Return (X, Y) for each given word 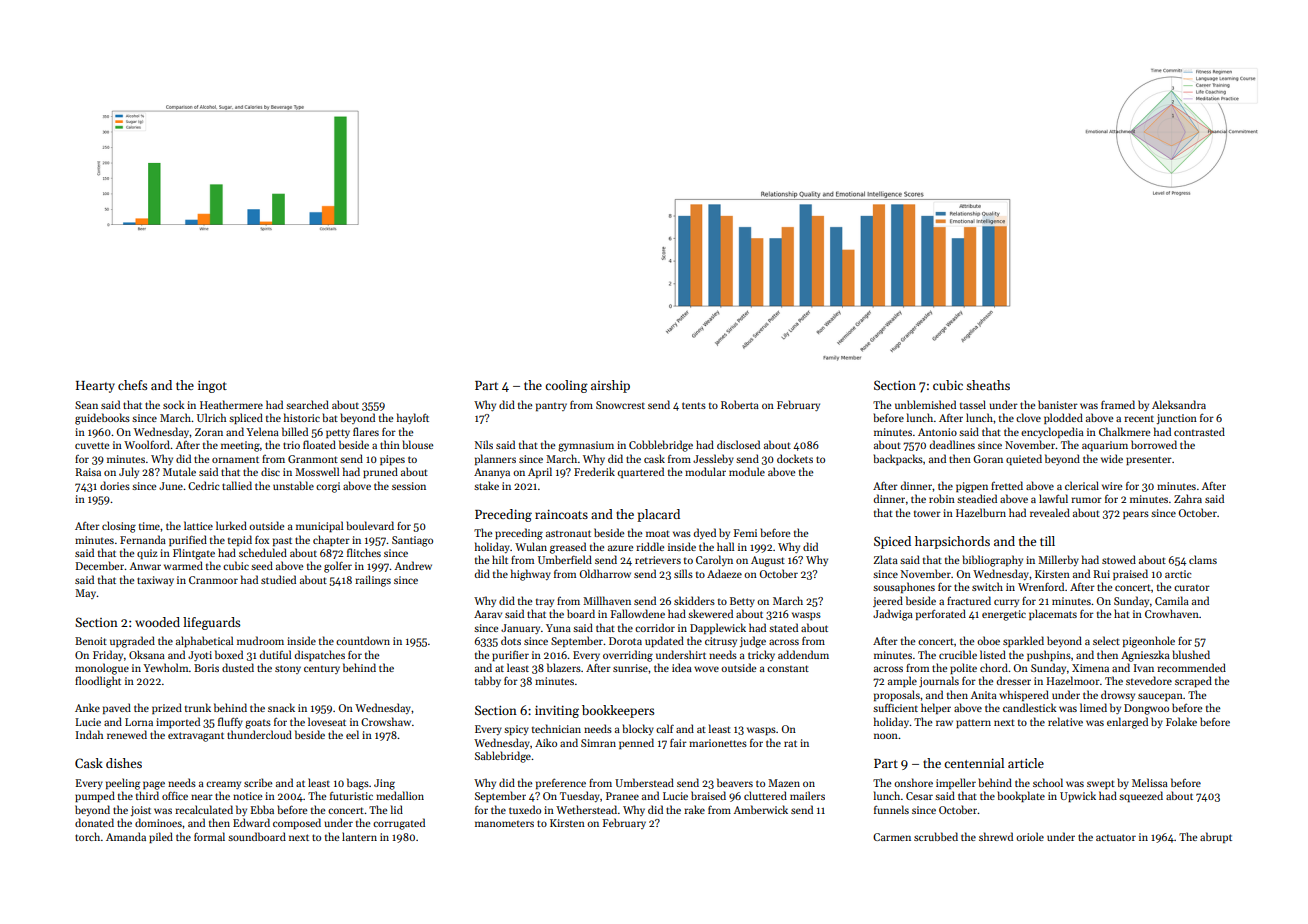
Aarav (488, 614)
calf (665, 728)
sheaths (988, 385)
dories (115, 485)
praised (1130, 574)
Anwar (145, 566)
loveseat (327, 721)
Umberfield (565, 559)
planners (495, 459)
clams (1203, 559)
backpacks (898, 459)
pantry (551, 407)
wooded (157, 622)
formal (209, 836)
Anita (983, 695)
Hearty (95, 387)
